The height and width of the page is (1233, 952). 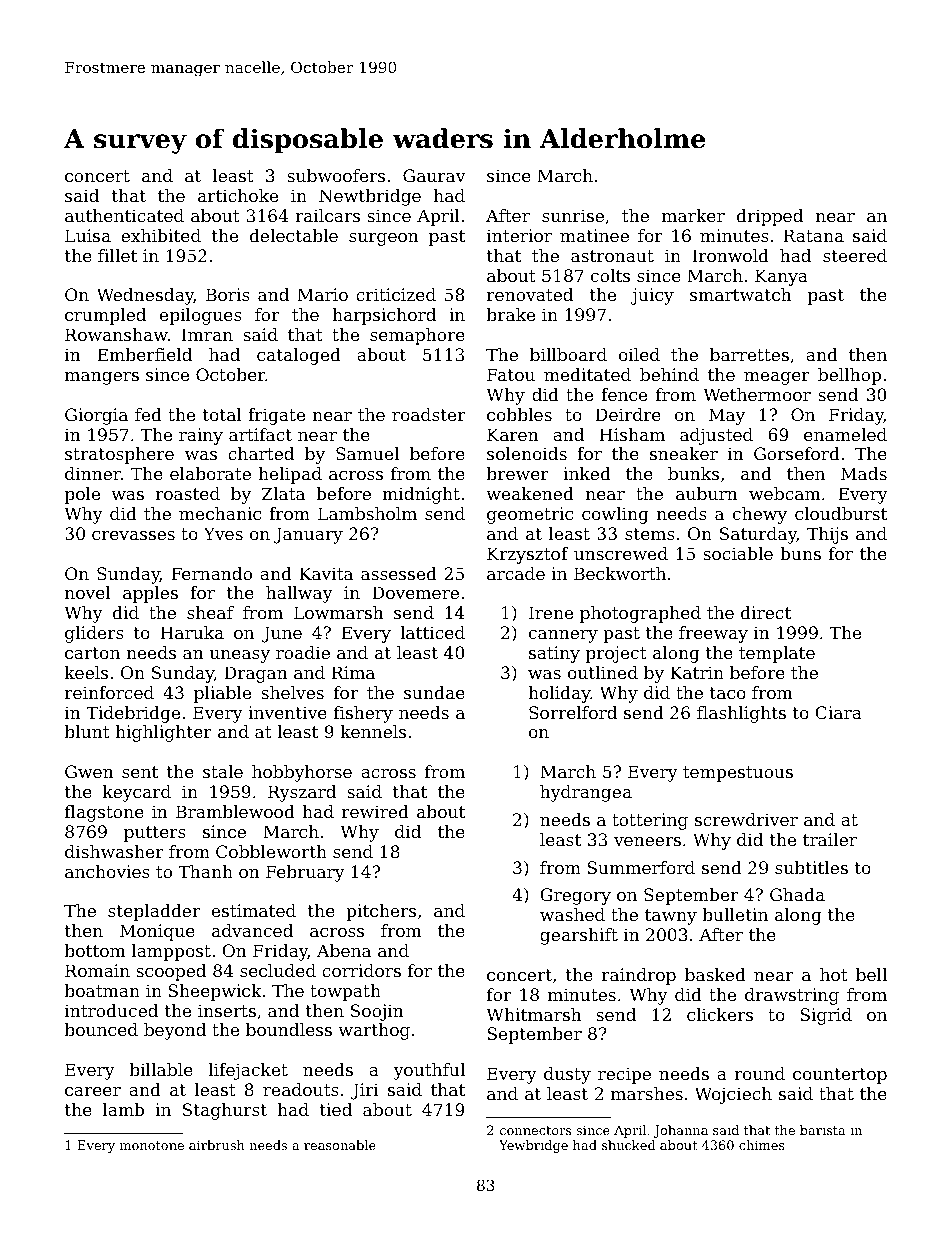 What do you see at coordinates (434, 692) in the page?
I see `sundae` at bounding box center [434, 692].
